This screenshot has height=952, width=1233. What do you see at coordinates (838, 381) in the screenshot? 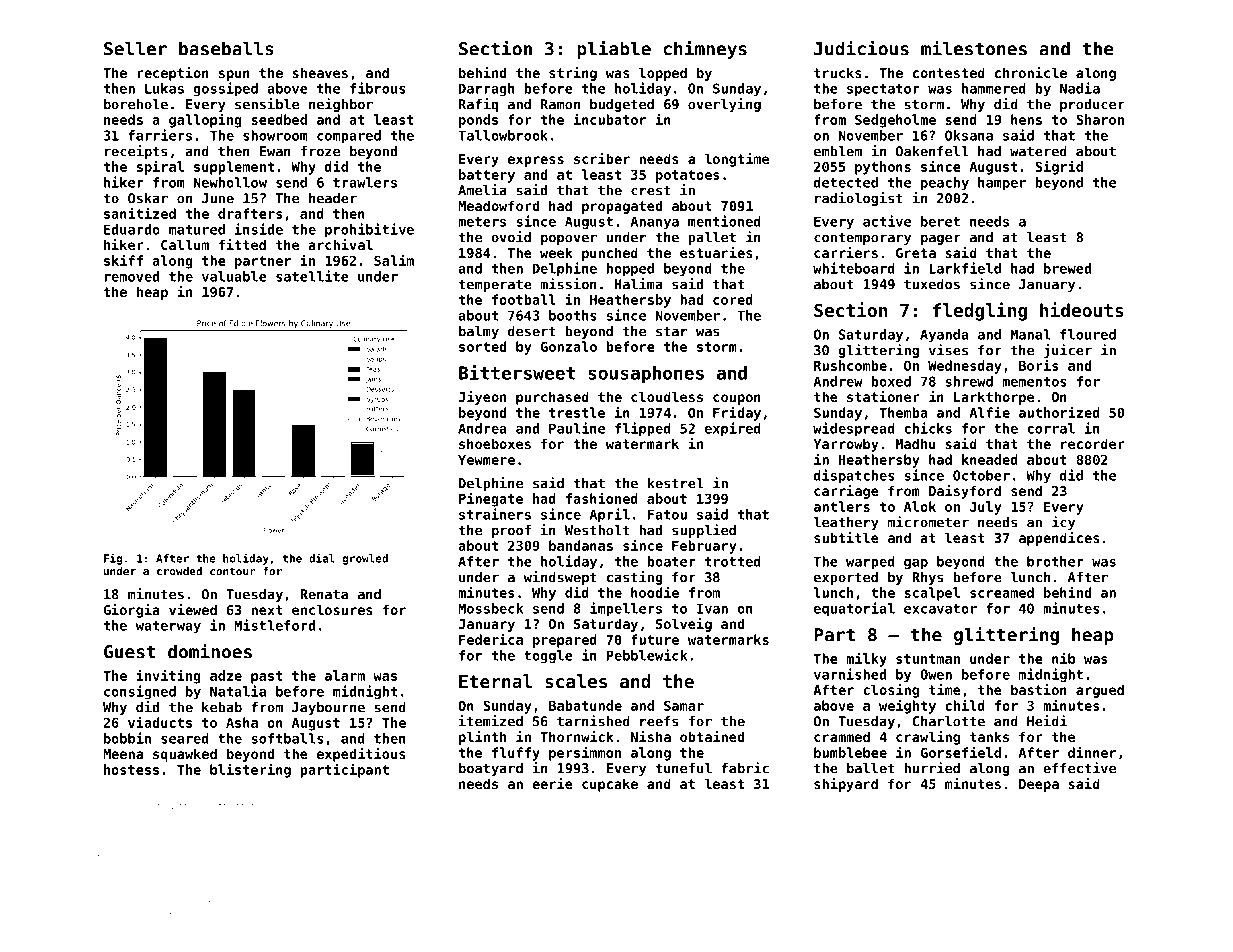
I see `Andrew` at bounding box center [838, 381].
